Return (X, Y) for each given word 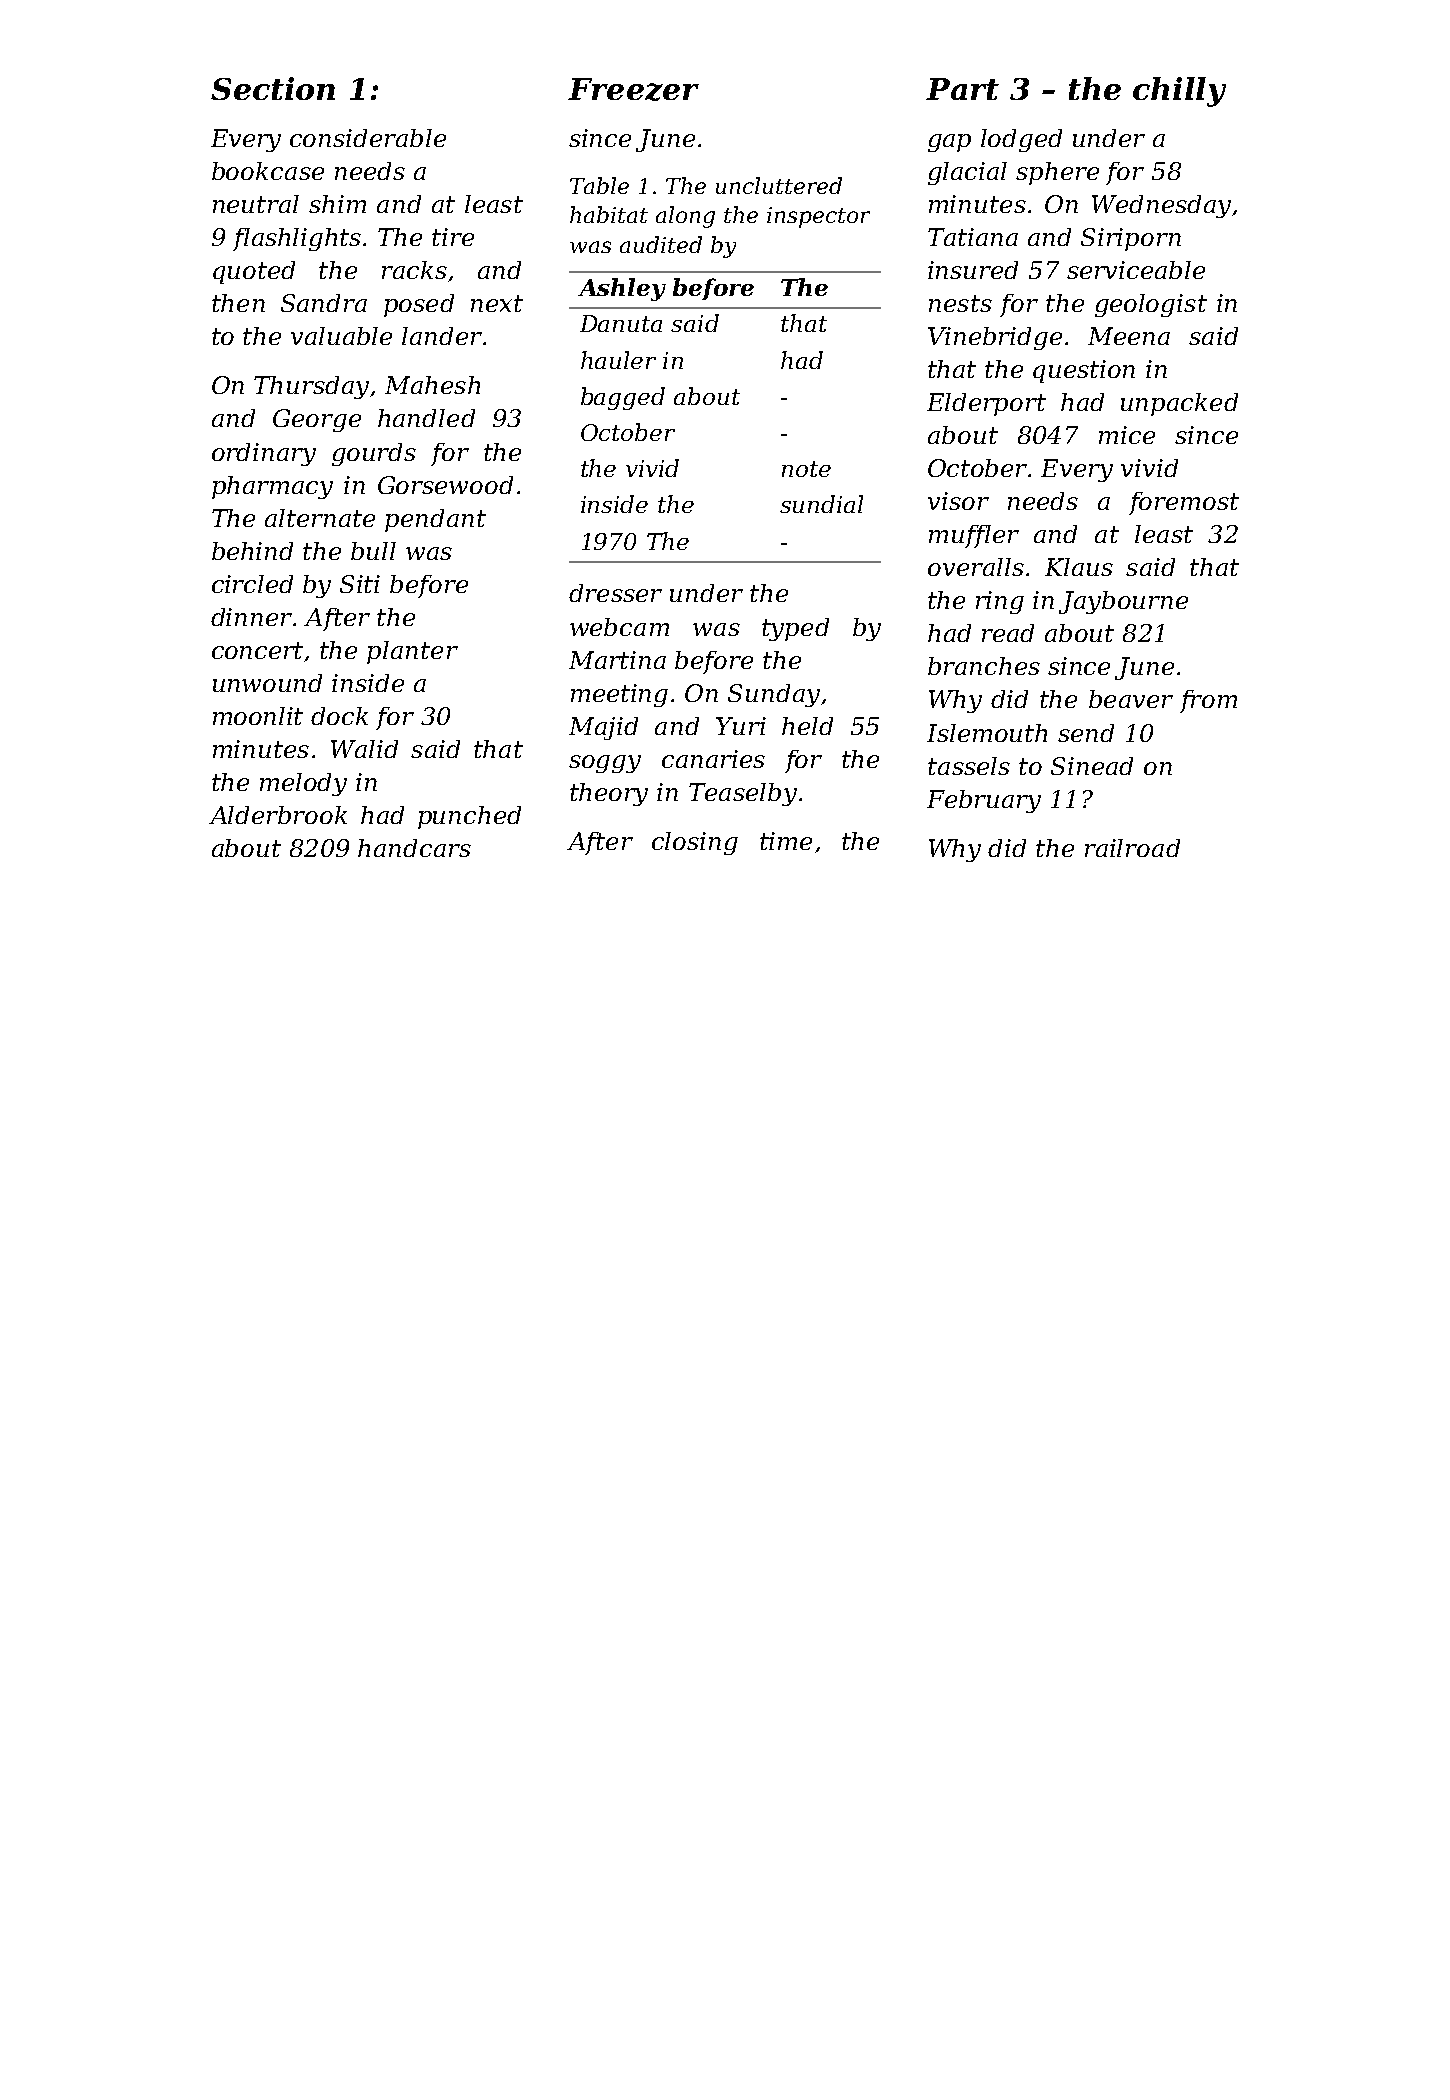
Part (962, 89)
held (807, 726)
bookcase (268, 171)
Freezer (633, 89)
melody (303, 784)
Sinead (1092, 766)
